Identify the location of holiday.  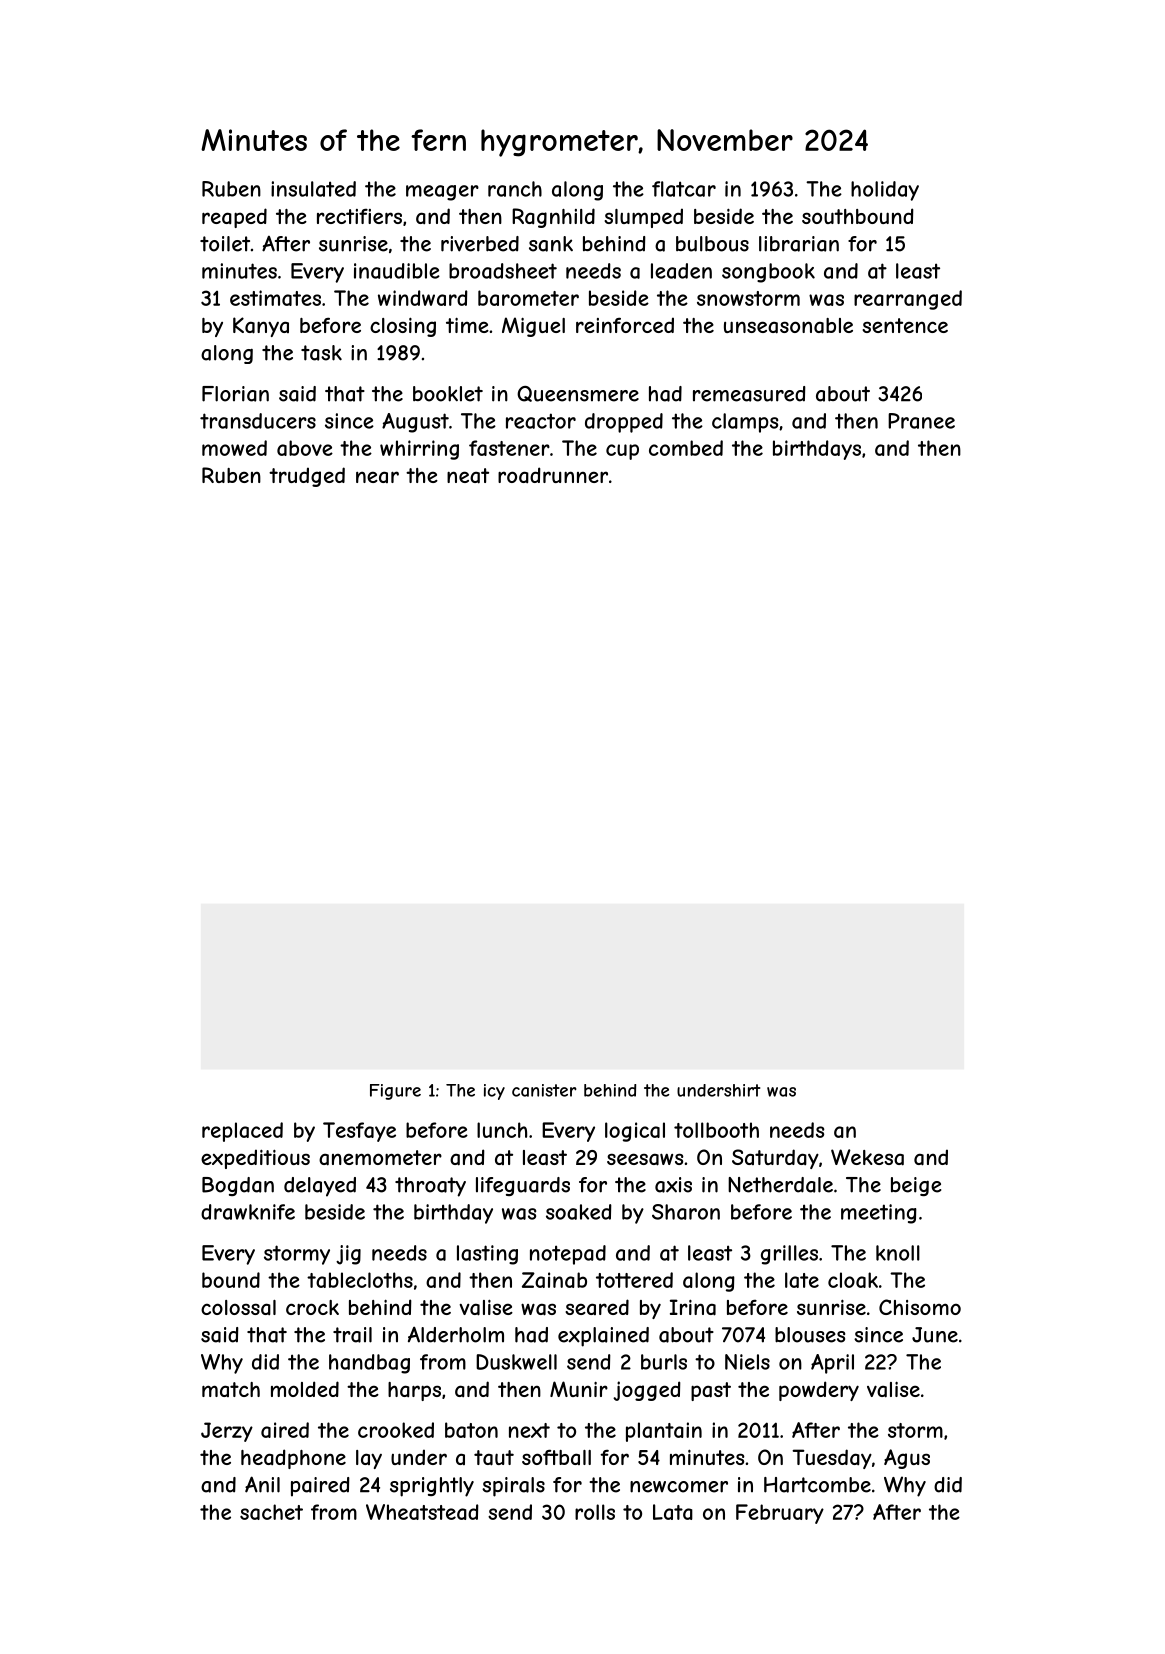
(885, 191).
